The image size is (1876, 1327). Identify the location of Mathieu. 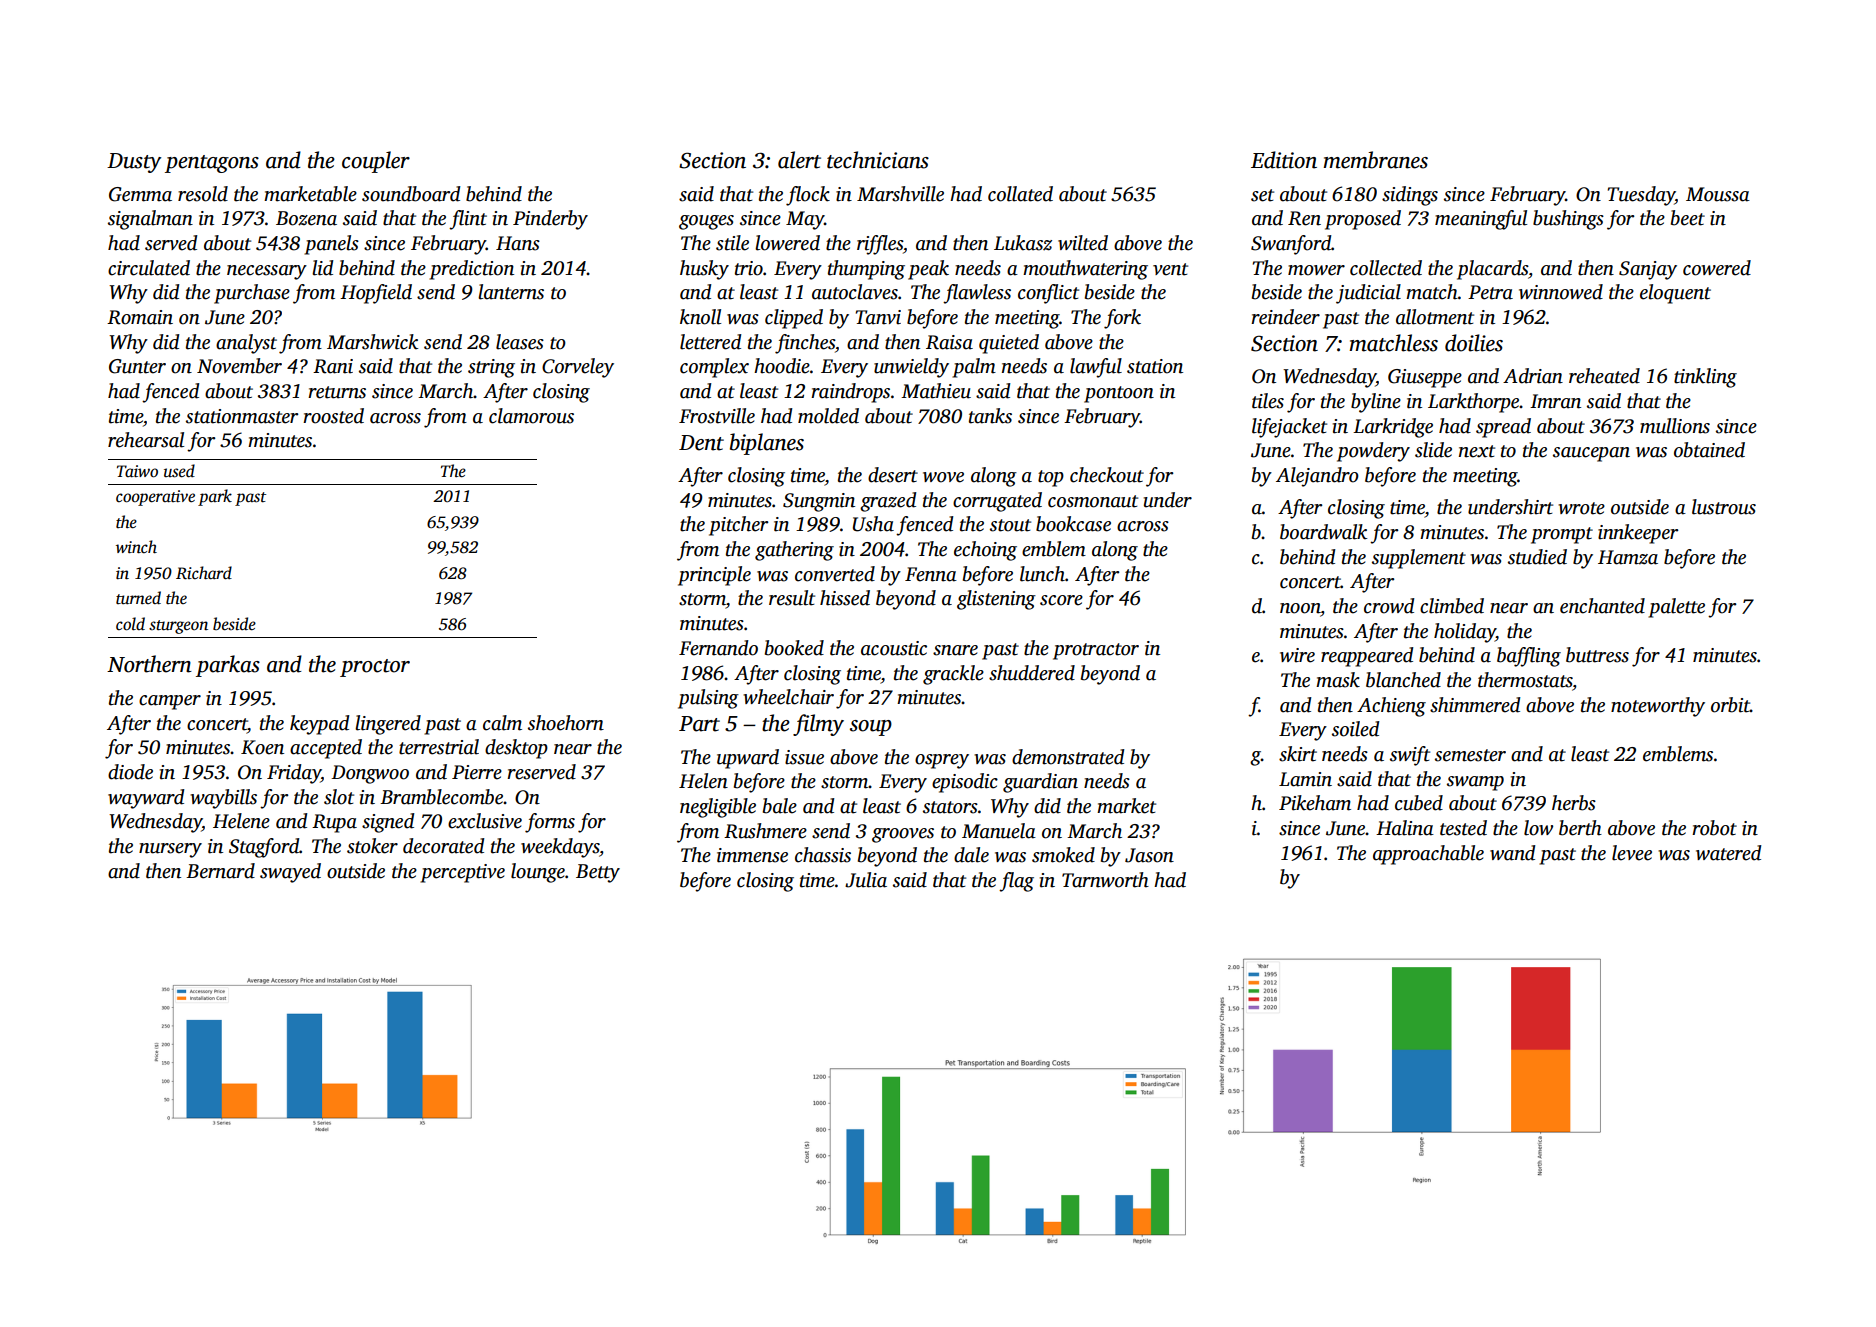
(936, 391).
